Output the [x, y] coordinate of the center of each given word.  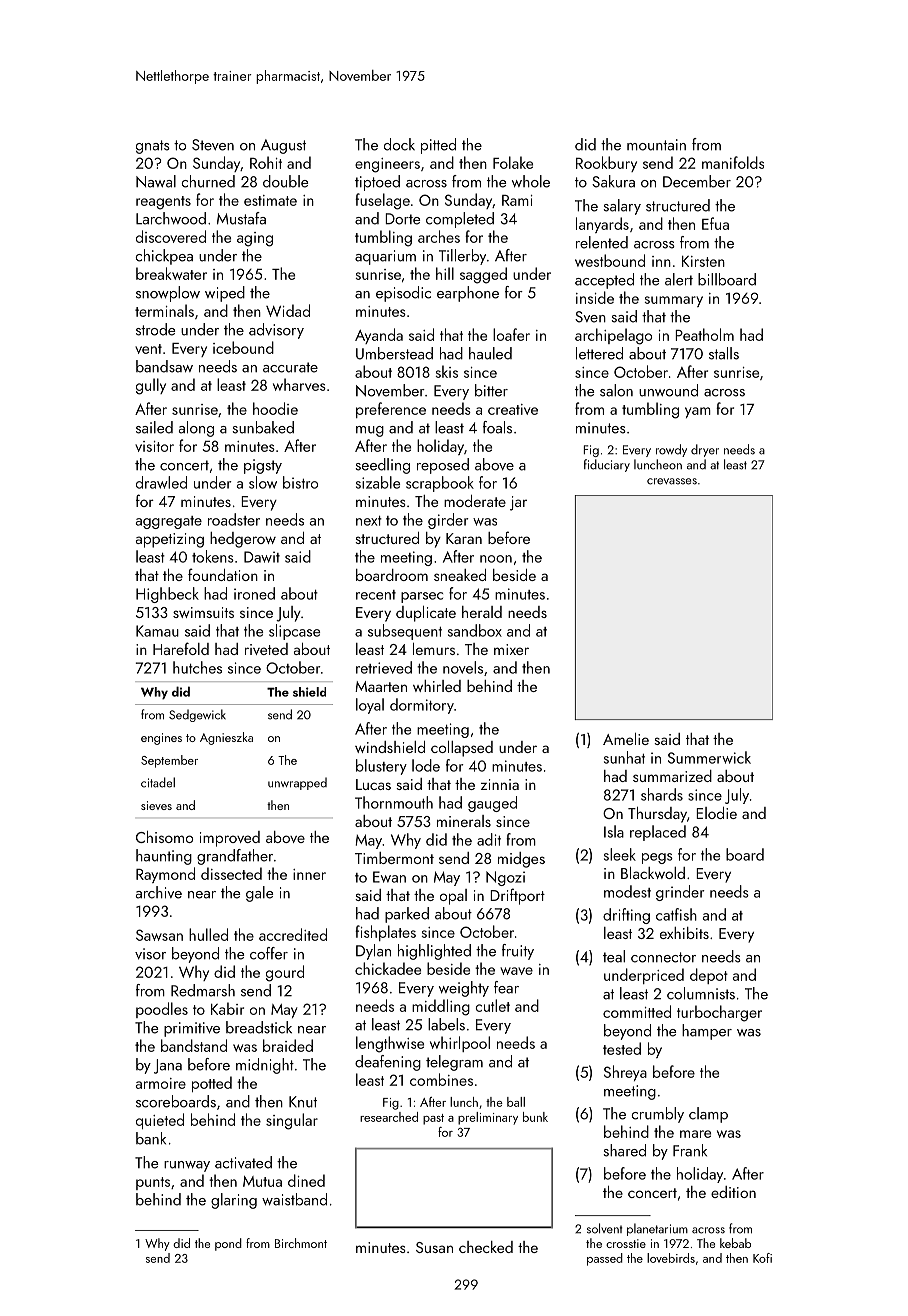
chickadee [388, 968]
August [283, 146]
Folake [513, 162]
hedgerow [243, 540]
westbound [610, 260]
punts [153, 1183]
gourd [285, 973]
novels [463, 667]
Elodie [716, 813]
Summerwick [709, 757]
